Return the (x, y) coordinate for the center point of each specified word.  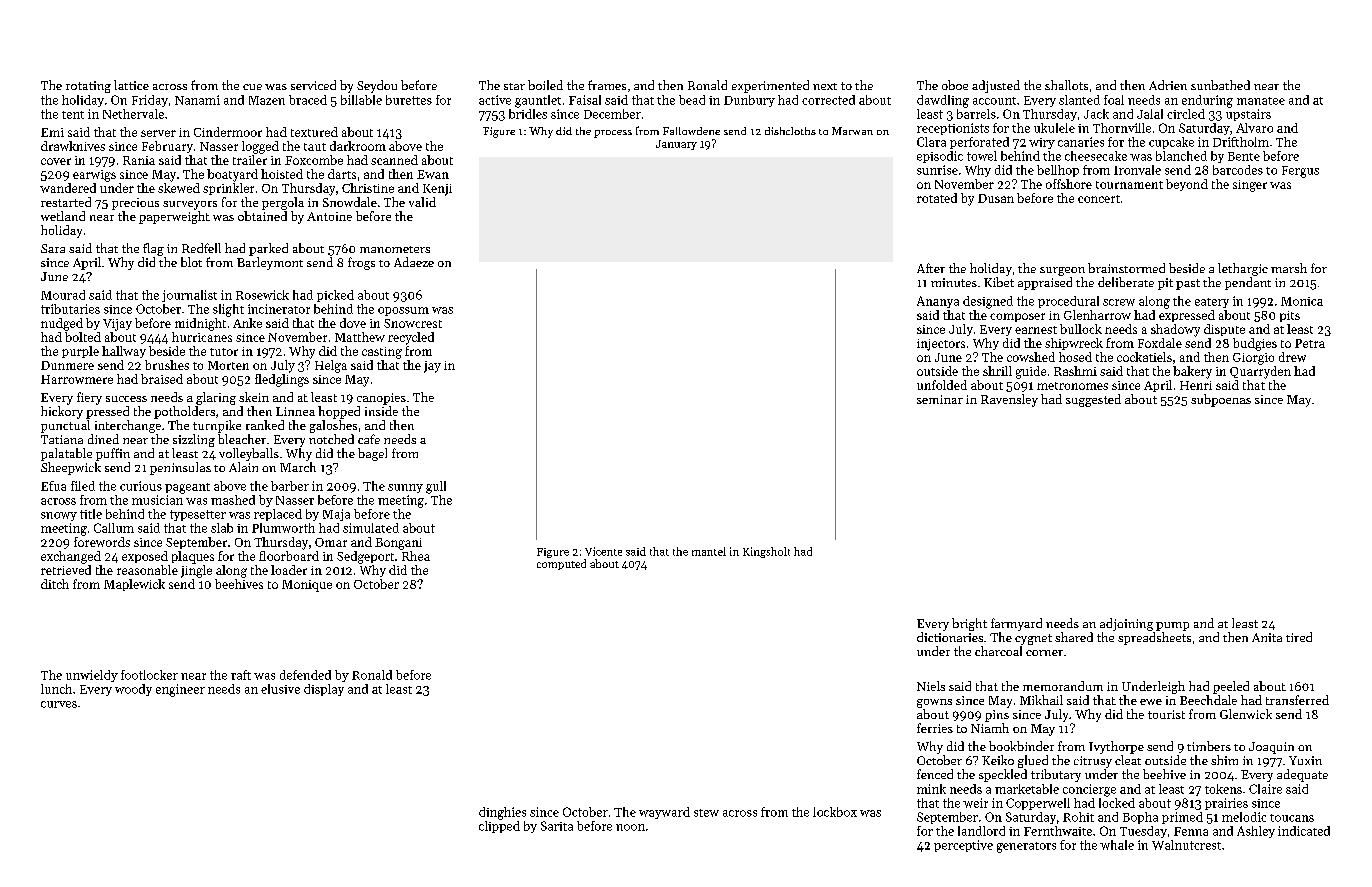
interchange (128, 426)
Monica (1302, 301)
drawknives (73, 146)
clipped (499, 827)
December (612, 114)
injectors (941, 345)
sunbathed (1220, 85)
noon (630, 827)
